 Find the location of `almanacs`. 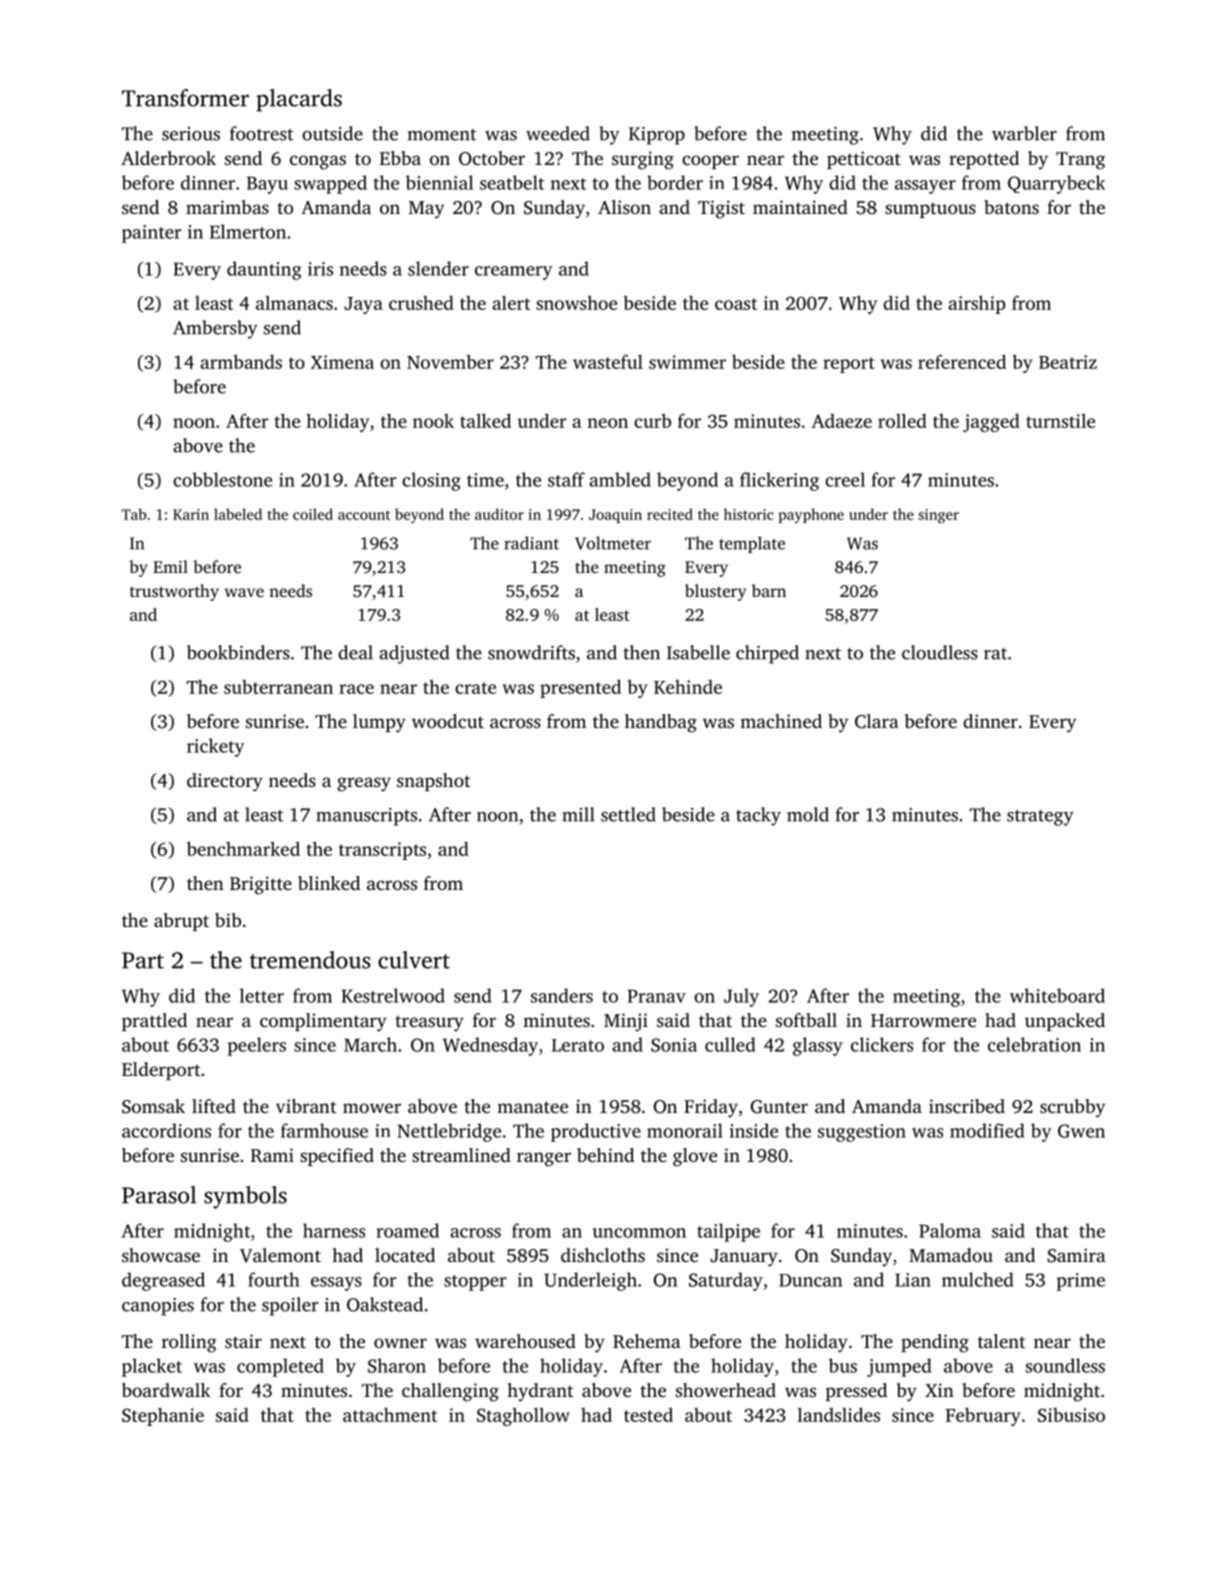

almanacs is located at coordinates (294, 303).
